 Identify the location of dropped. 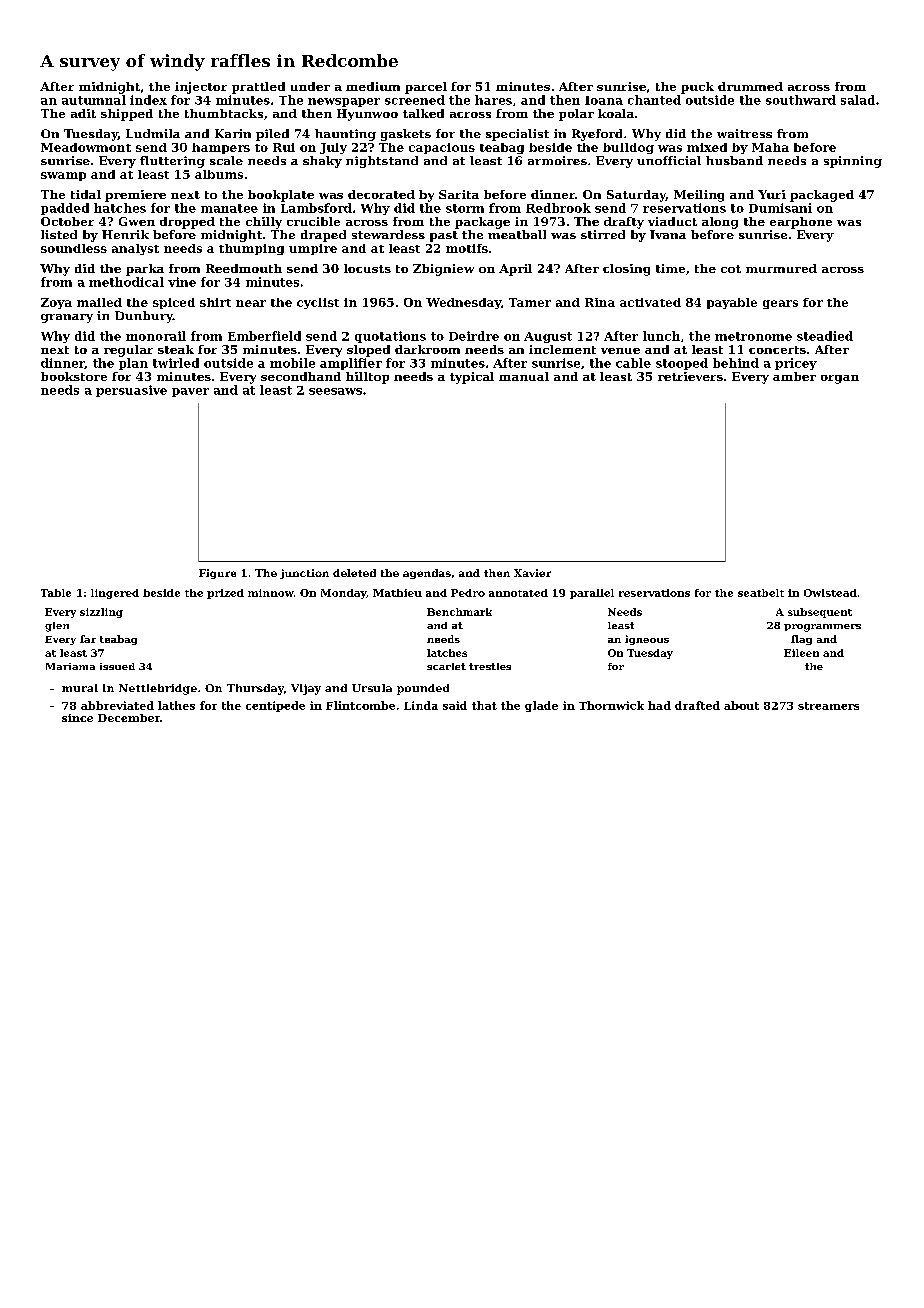
(187, 223).
